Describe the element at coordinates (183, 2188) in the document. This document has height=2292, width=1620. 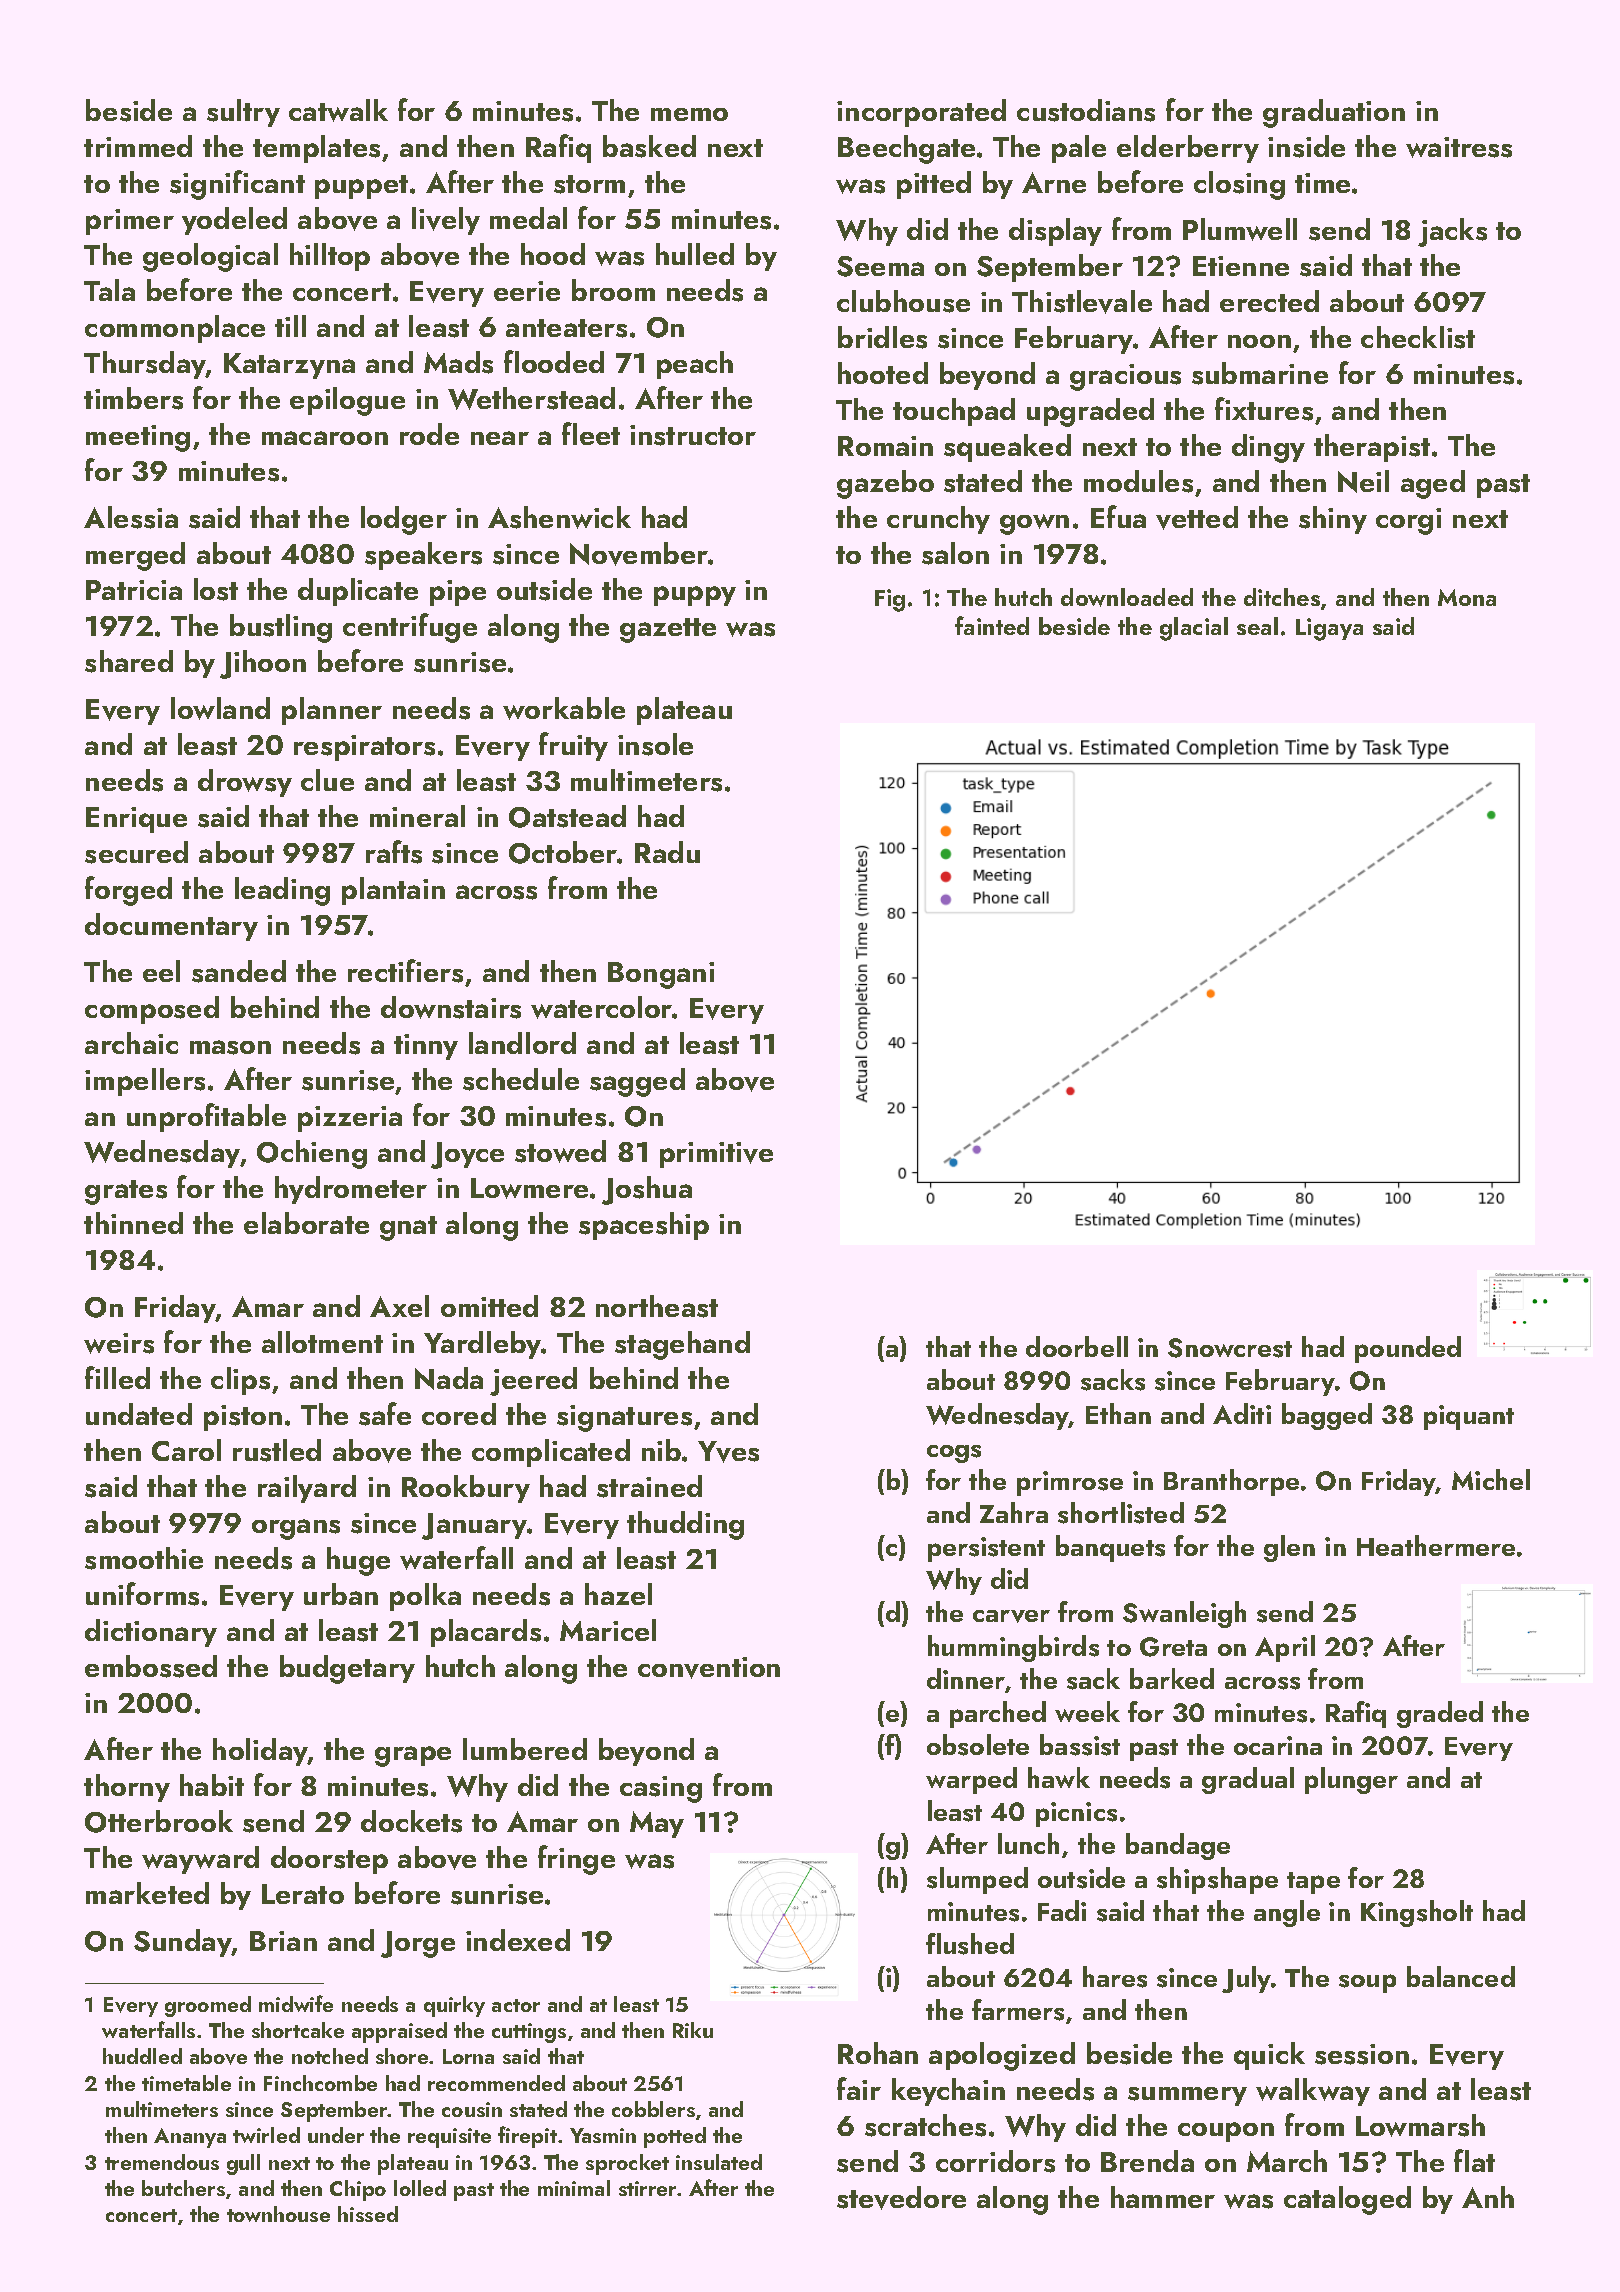
I see `butchers` at that location.
